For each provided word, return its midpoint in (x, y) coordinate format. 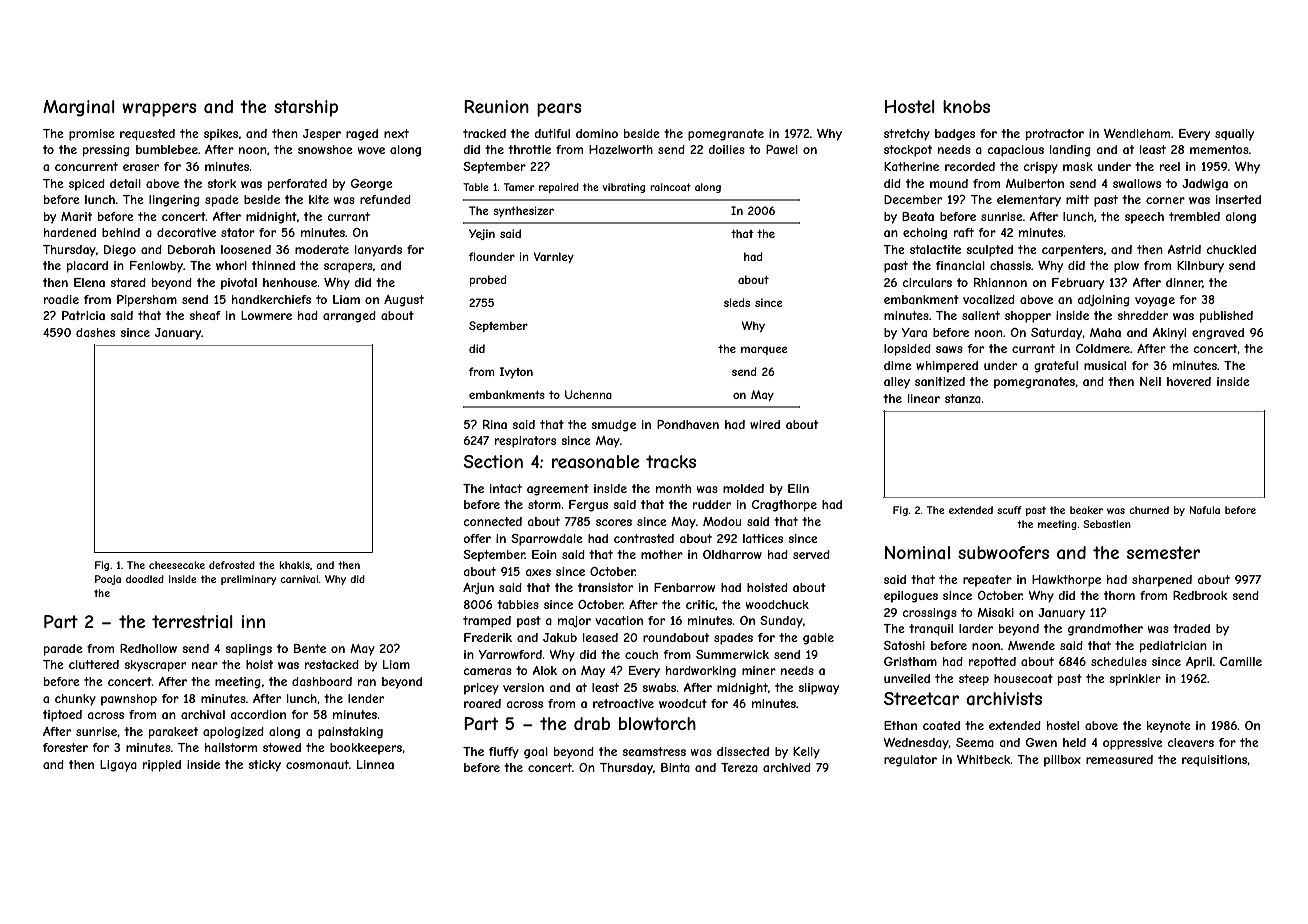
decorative (186, 232)
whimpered (947, 367)
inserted (1238, 199)
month (673, 488)
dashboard (322, 681)
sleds (737, 302)
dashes (95, 332)
